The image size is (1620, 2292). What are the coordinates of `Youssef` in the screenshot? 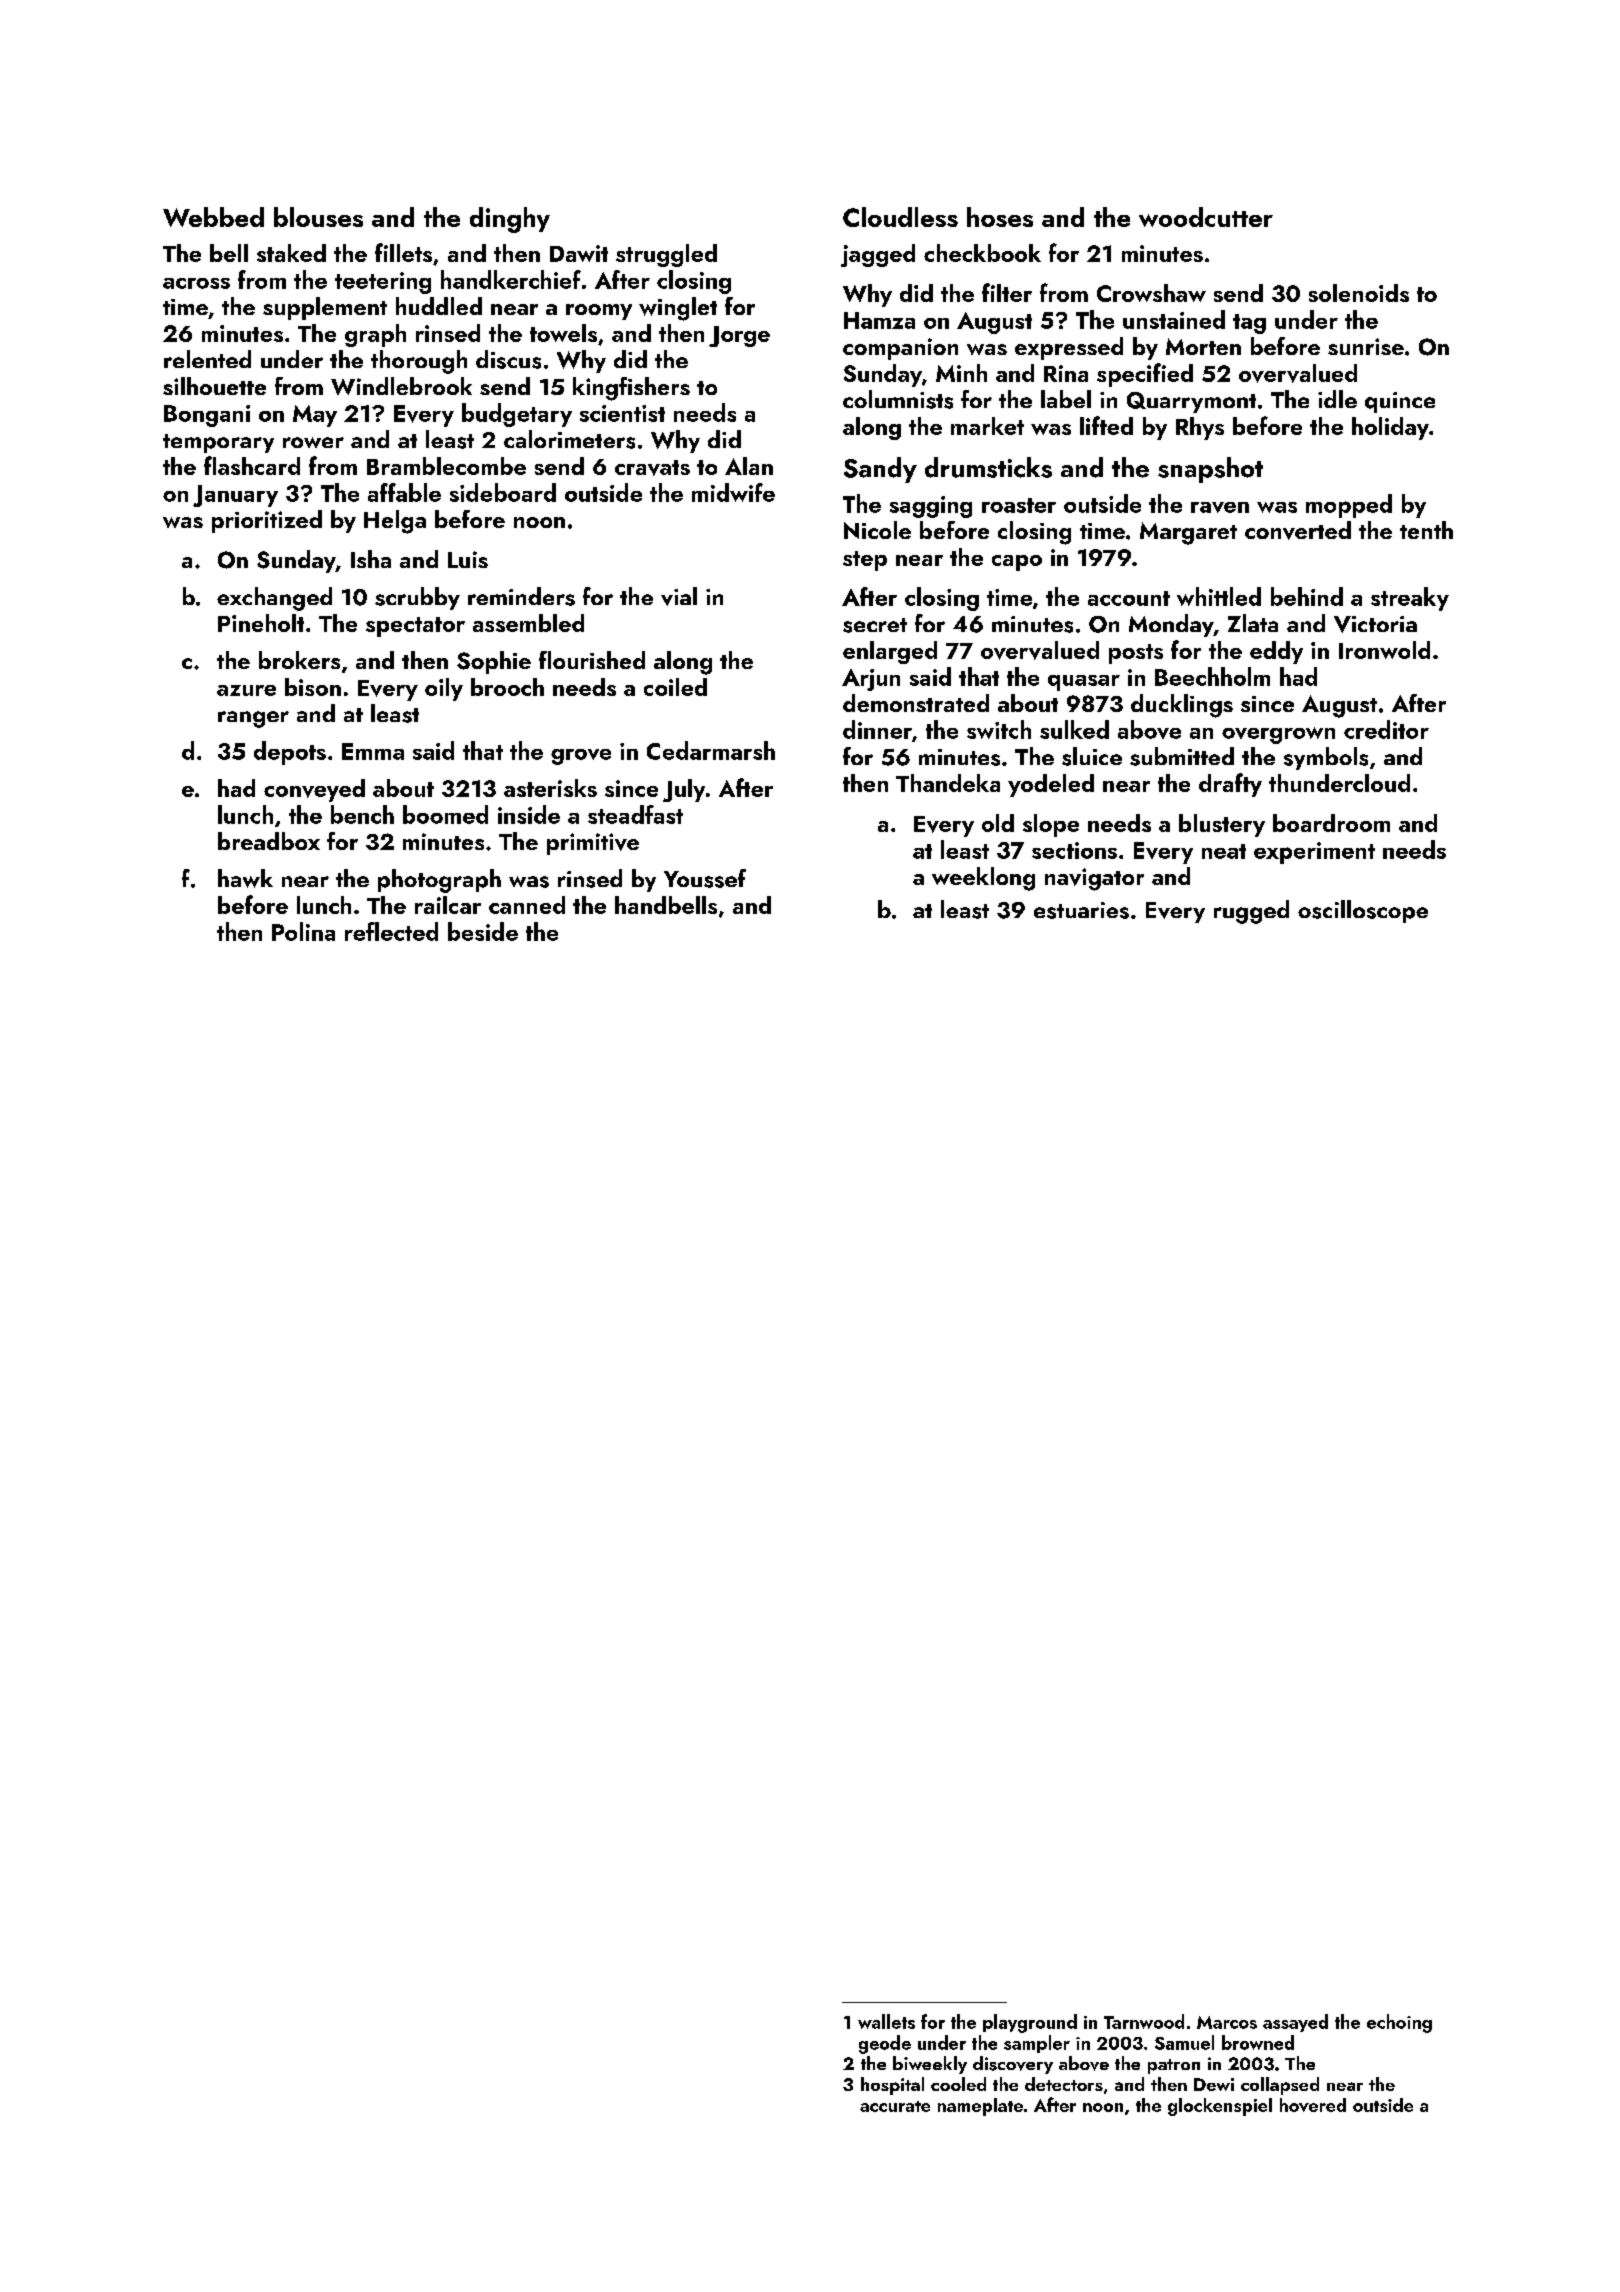 It's located at (705, 878).
